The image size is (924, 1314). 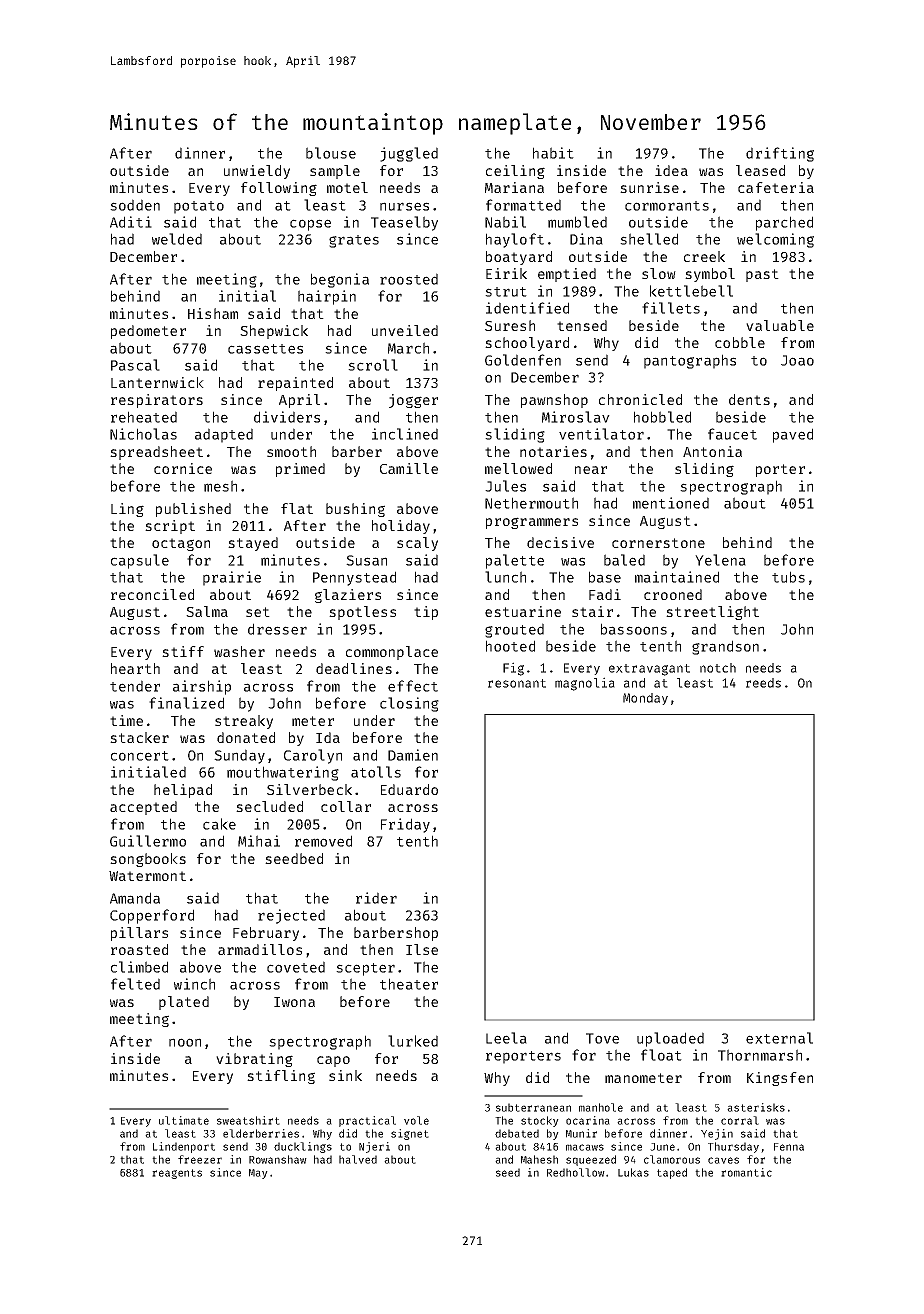 What do you see at coordinates (670, 1039) in the screenshot?
I see `uploaded` at bounding box center [670, 1039].
